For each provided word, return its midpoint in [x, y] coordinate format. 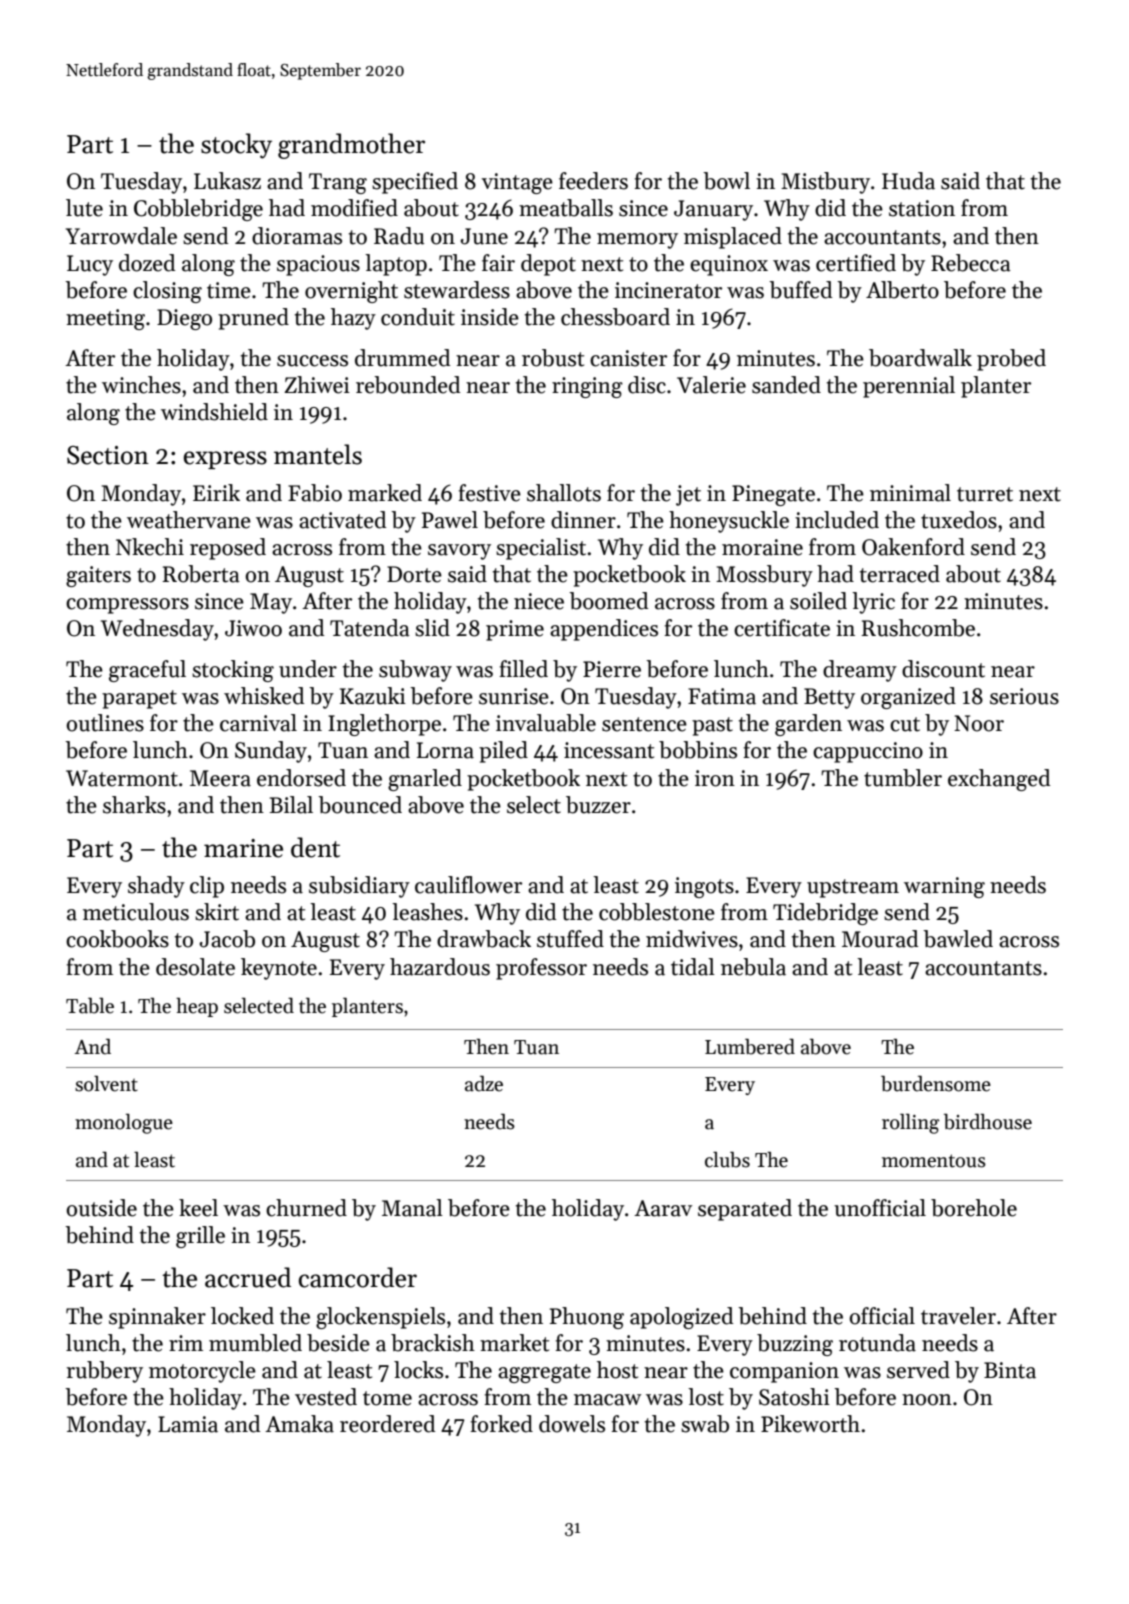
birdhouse [988, 1121]
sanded [786, 385]
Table [90, 1005]
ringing [587, 387]
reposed [228, 549]
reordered [388, 1424]
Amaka [299, 1424]
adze [484, 1083]
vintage [517, 183]
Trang [338, 183]
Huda [908, 181]
